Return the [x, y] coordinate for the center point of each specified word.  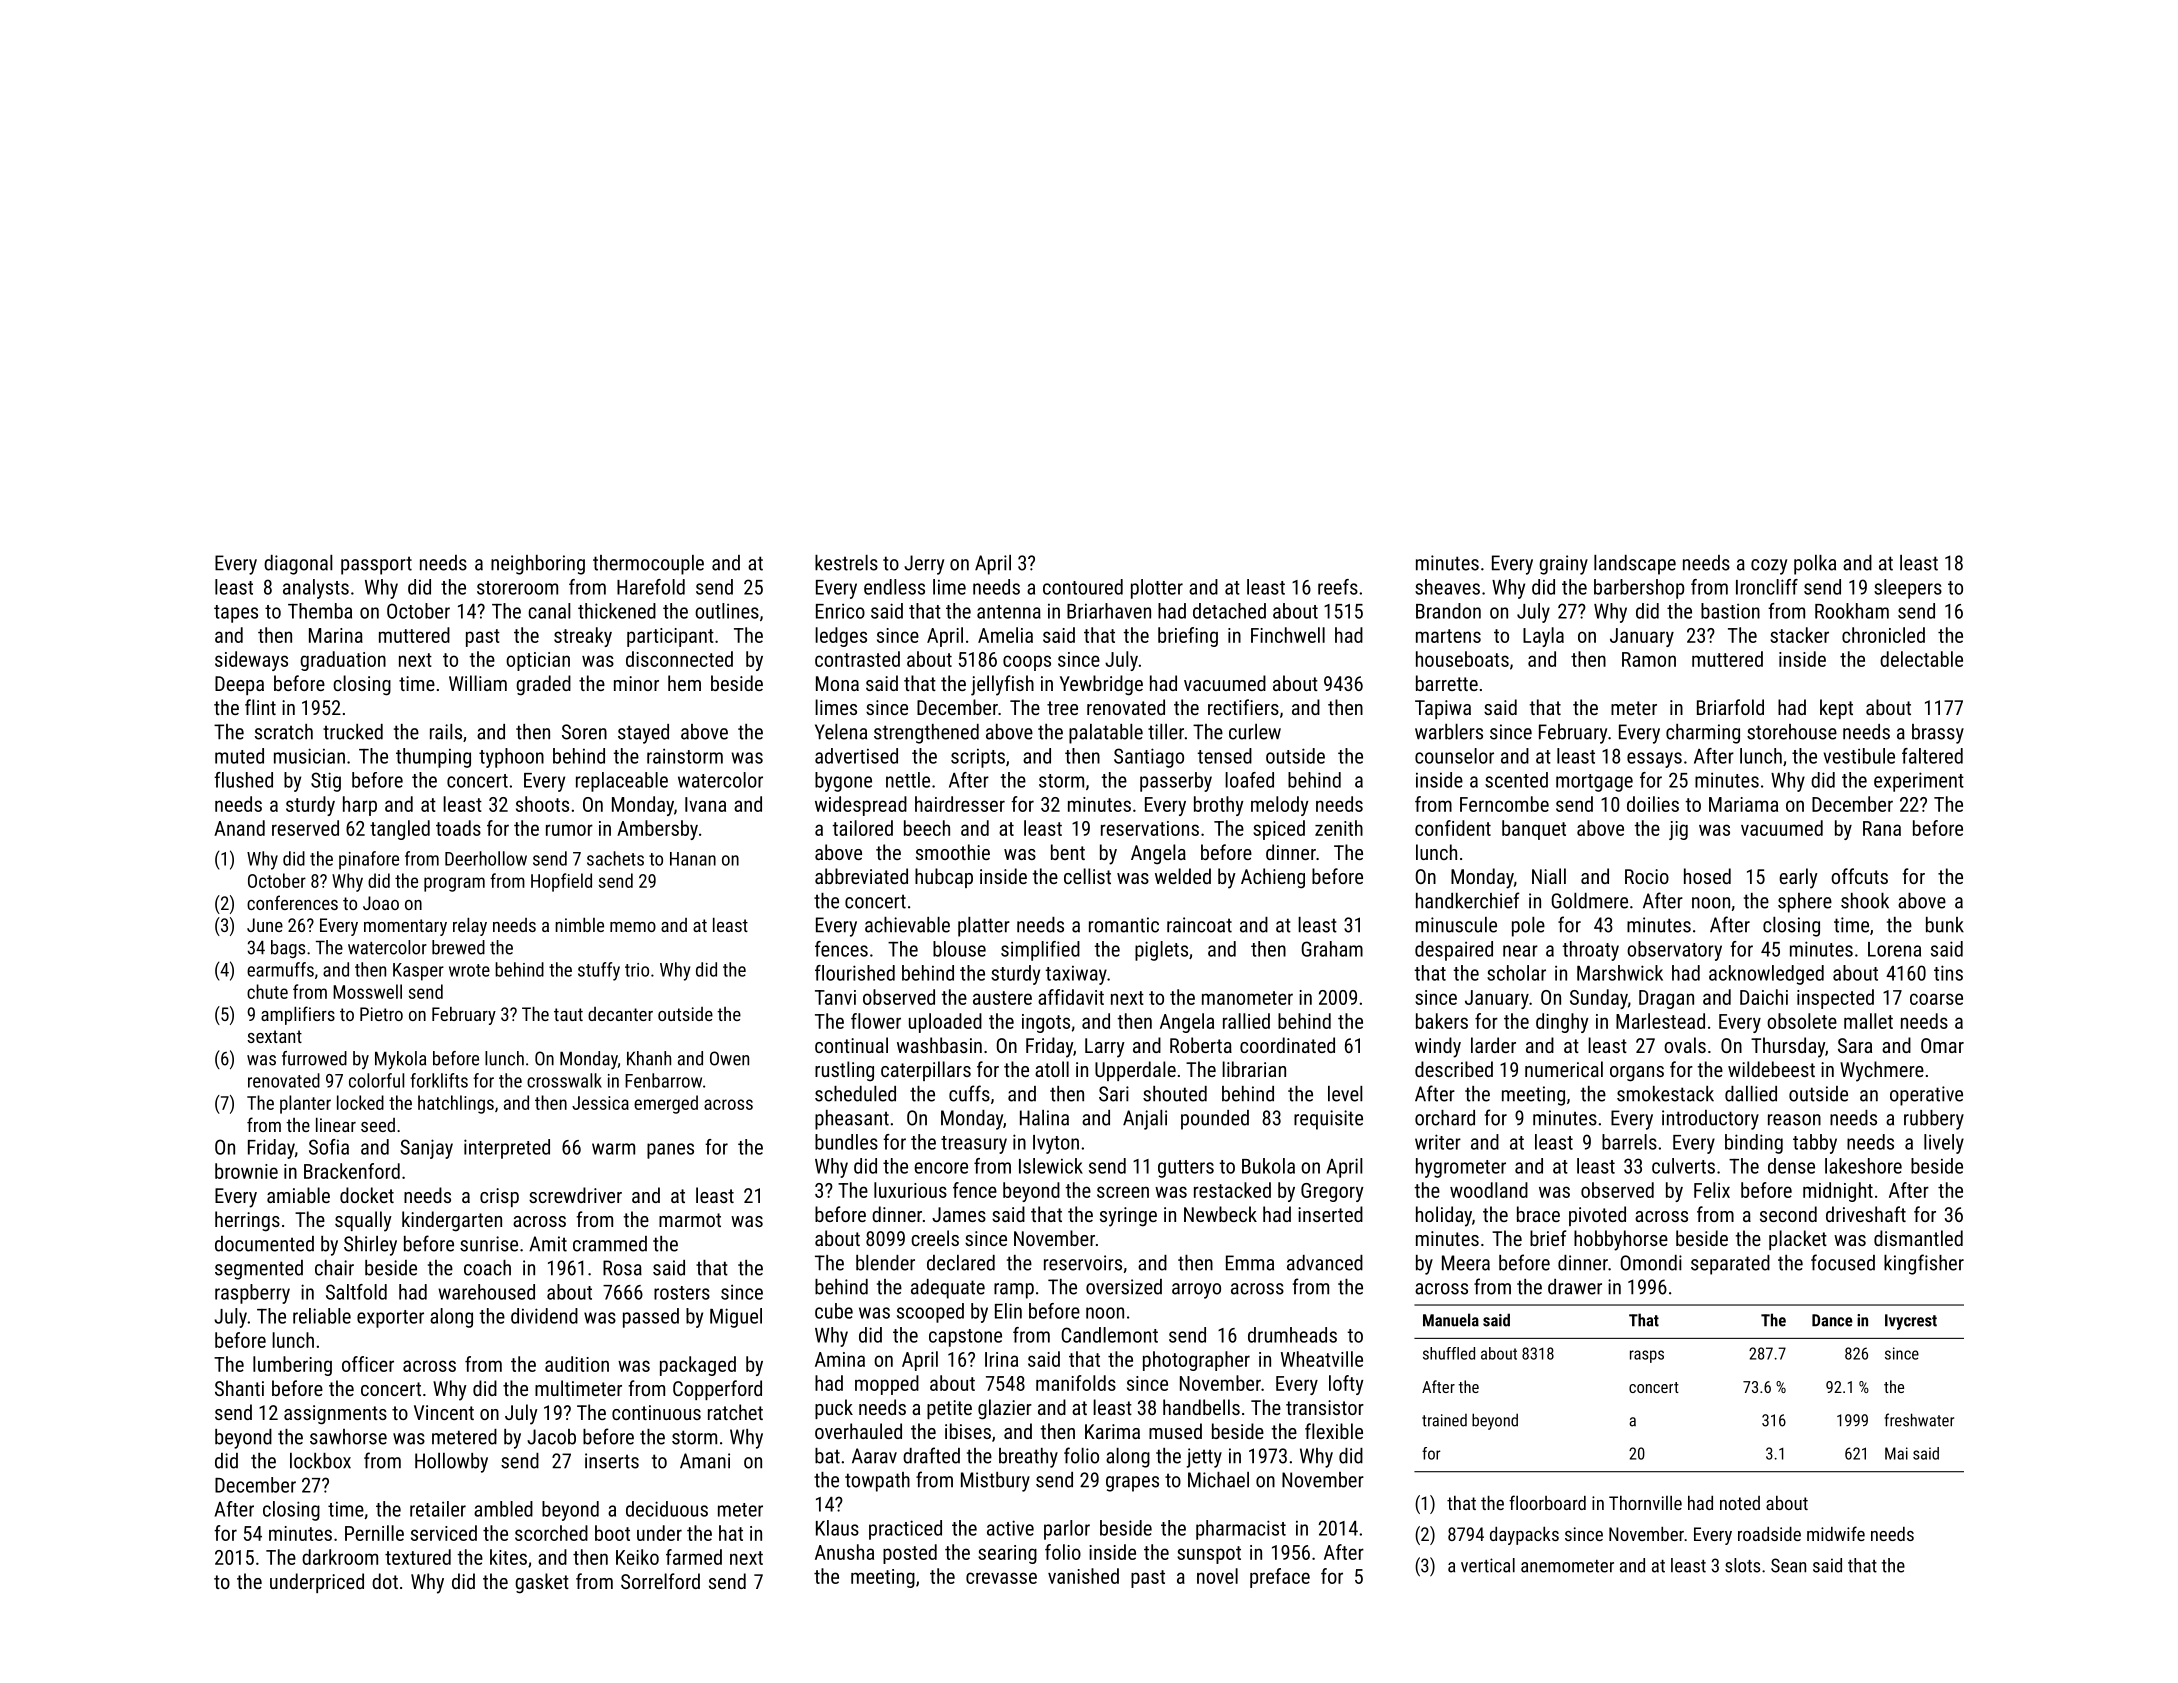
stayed [643, 734]
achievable [907, 925]
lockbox [320, 1461]
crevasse [1001, 1578]
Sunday [1599, 999]
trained [1444, 1420]
